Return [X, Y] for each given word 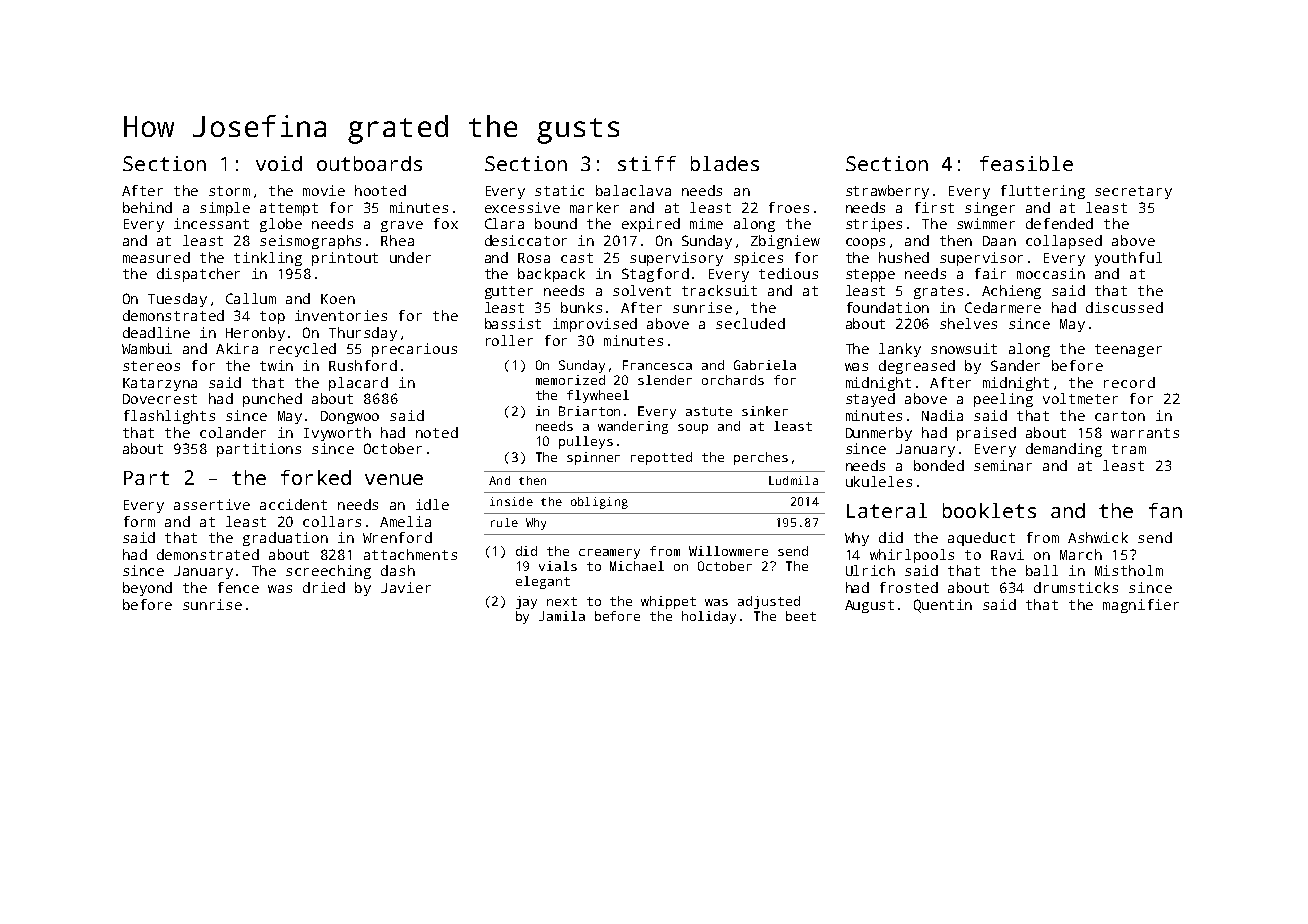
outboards [369, 163]
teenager [1128, 350]
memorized [570, 380]
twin [276, 365]
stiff [647, 163]
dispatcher [198, 275]
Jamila [562, 616]
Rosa [534, 258]
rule [504, 522]
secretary [1133, 192]
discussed [1124, 307]
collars [332, 521]
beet [801, 616]
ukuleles [879, 481]
